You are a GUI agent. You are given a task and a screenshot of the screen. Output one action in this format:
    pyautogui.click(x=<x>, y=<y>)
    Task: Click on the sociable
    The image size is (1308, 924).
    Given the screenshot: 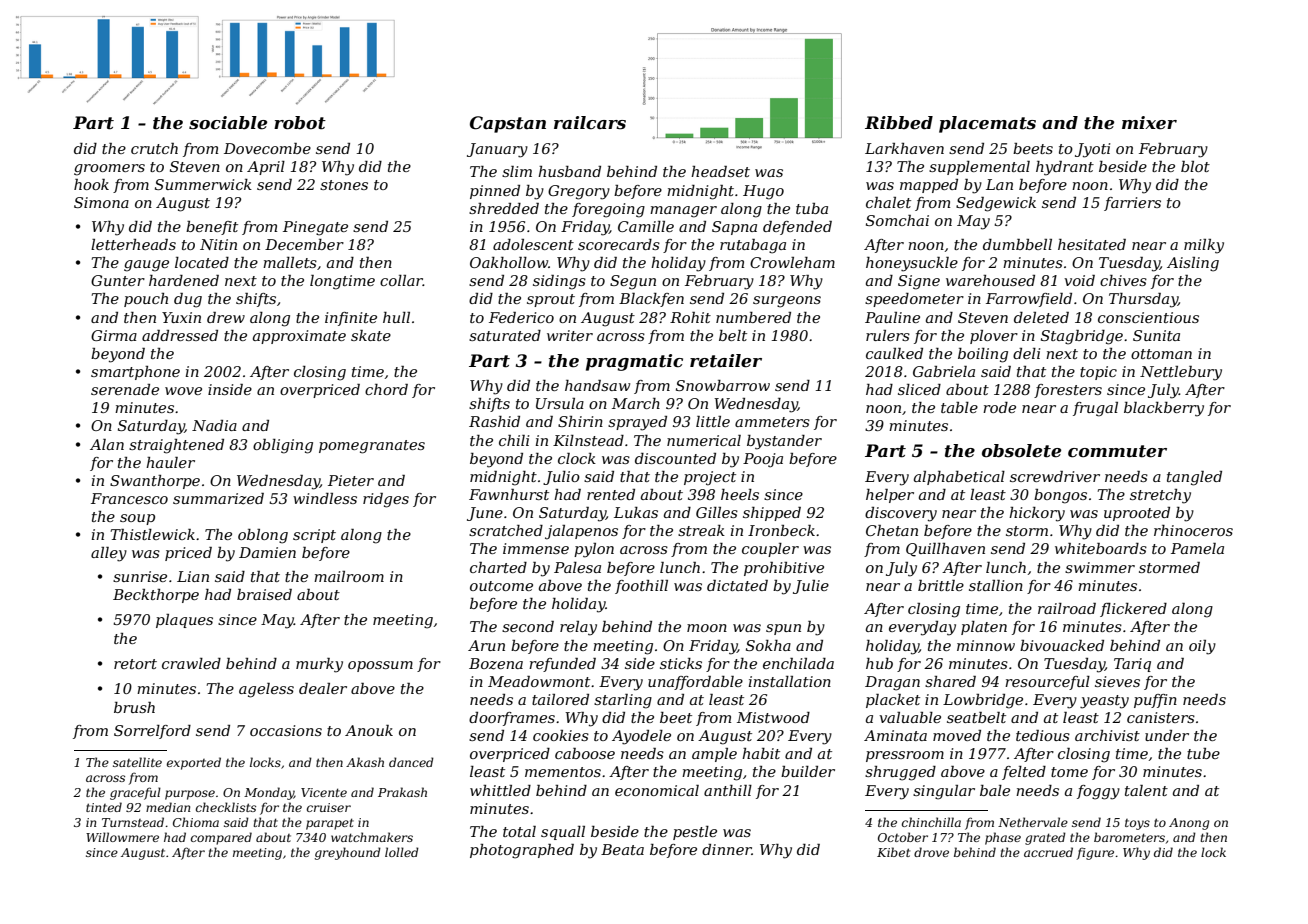 What is the action you would take?
    pyautogui.click(x=228, y=123)
